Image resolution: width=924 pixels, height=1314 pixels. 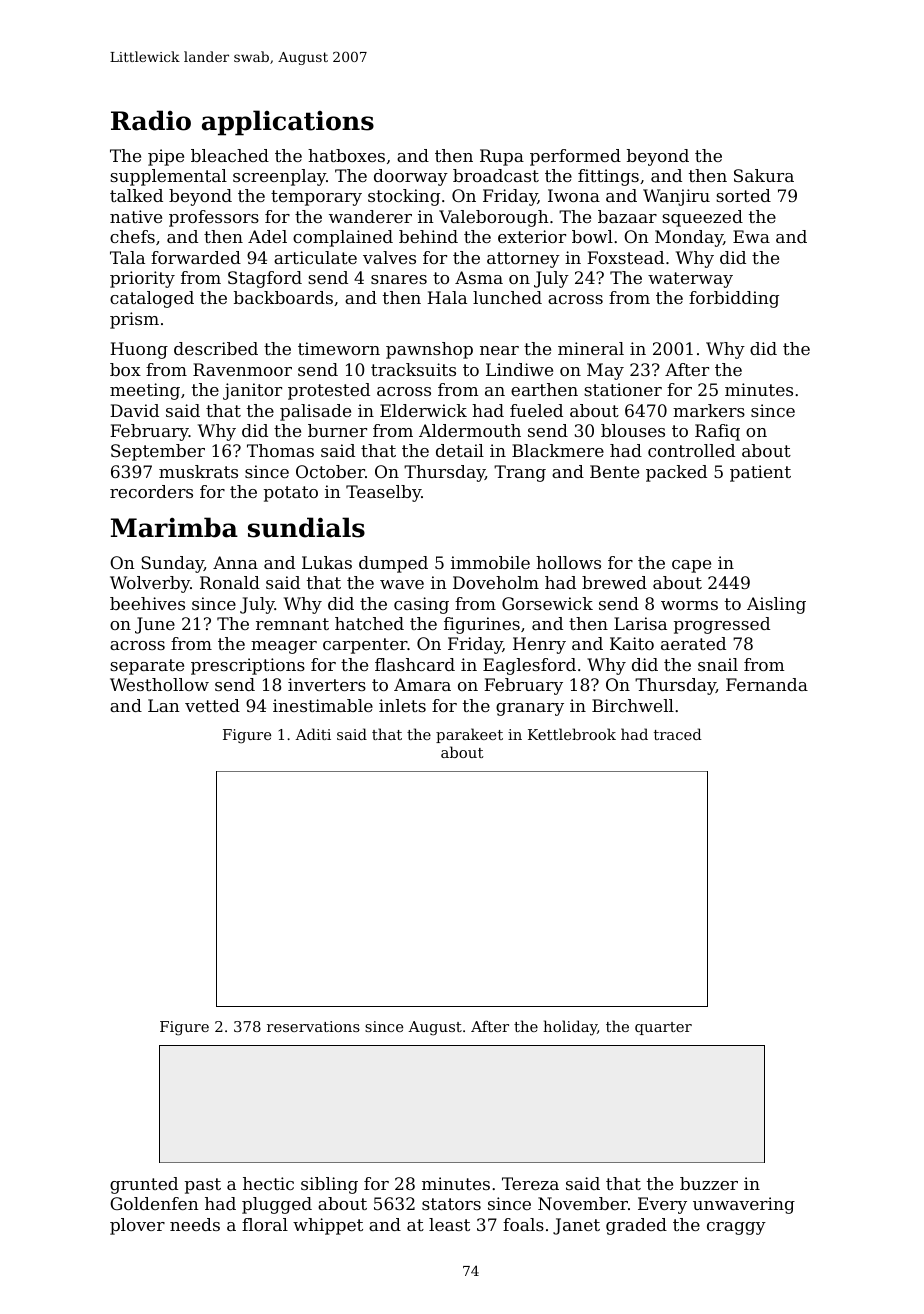 I want to click on traced, so click(x=678, y=734).
